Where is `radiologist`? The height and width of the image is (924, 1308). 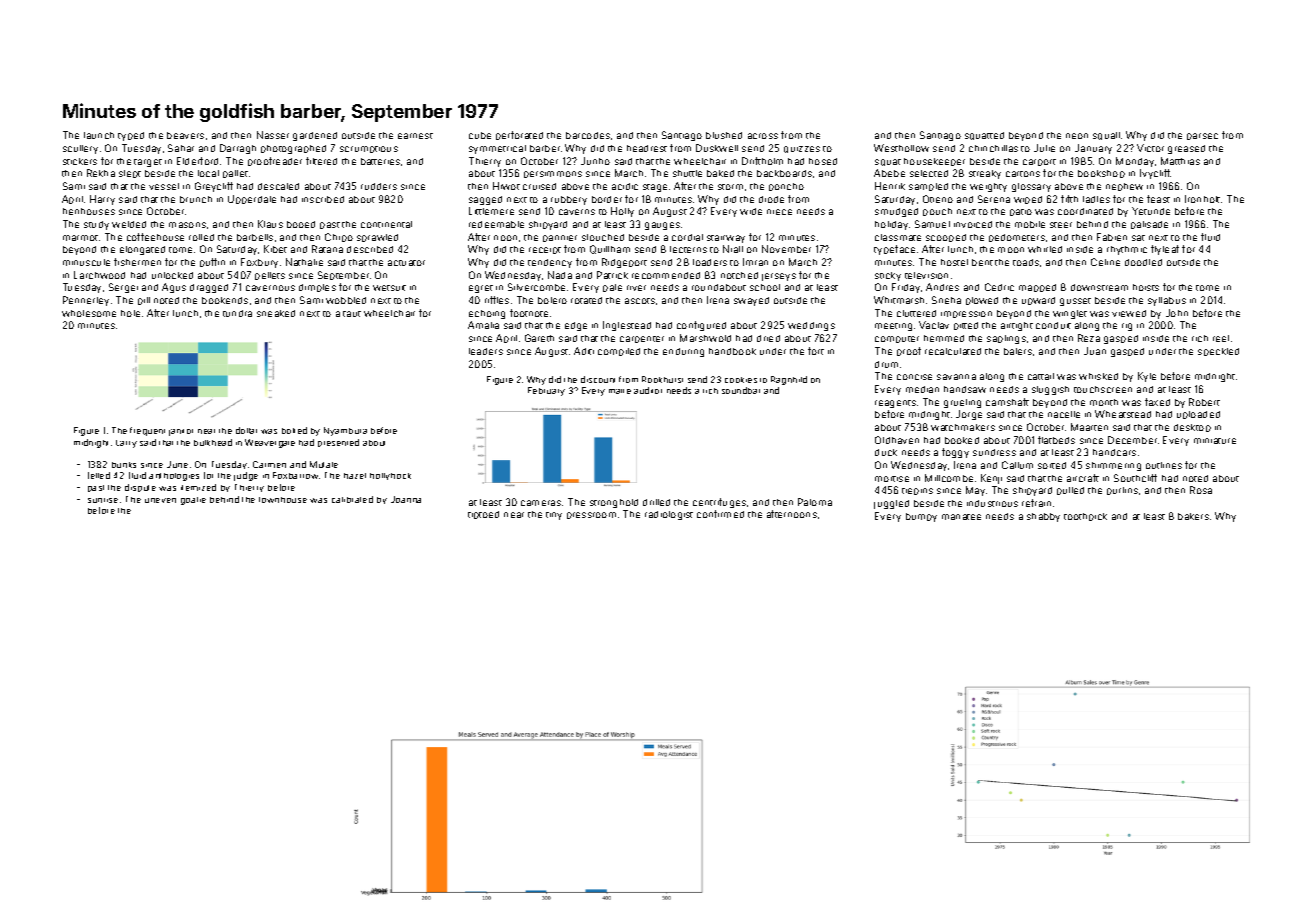
radiologist is located at coordinates (669, 515).
